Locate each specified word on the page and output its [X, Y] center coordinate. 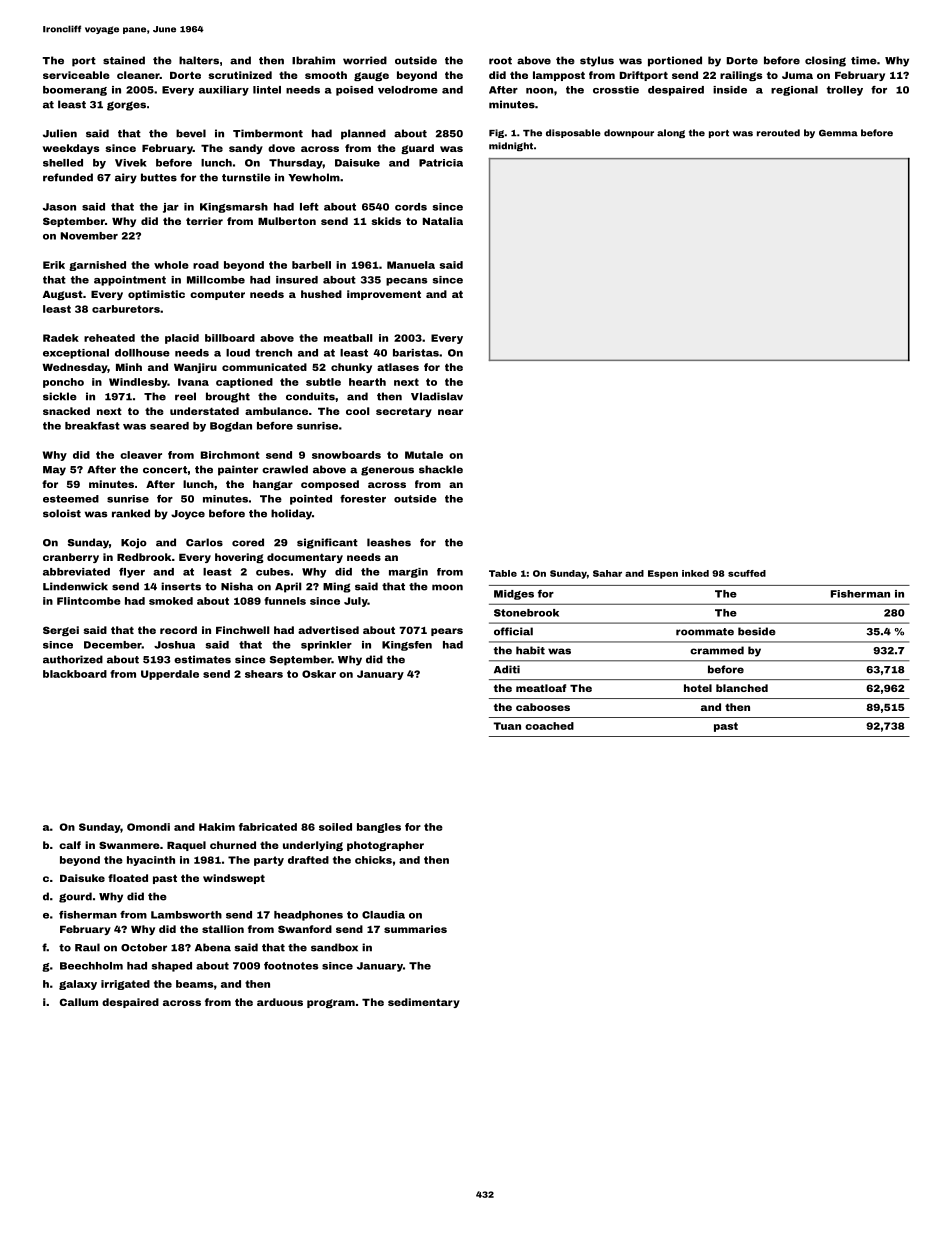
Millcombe [216, 280]
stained [124, 60]
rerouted [778, 133]
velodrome [408, 90]
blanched [742, 688]
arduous [280, 1002]
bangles [379, 828]
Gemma [838, 133]
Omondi [148, 827]
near [450, 412]
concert [165, 470]
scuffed [747, 573]
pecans [407, 282]
